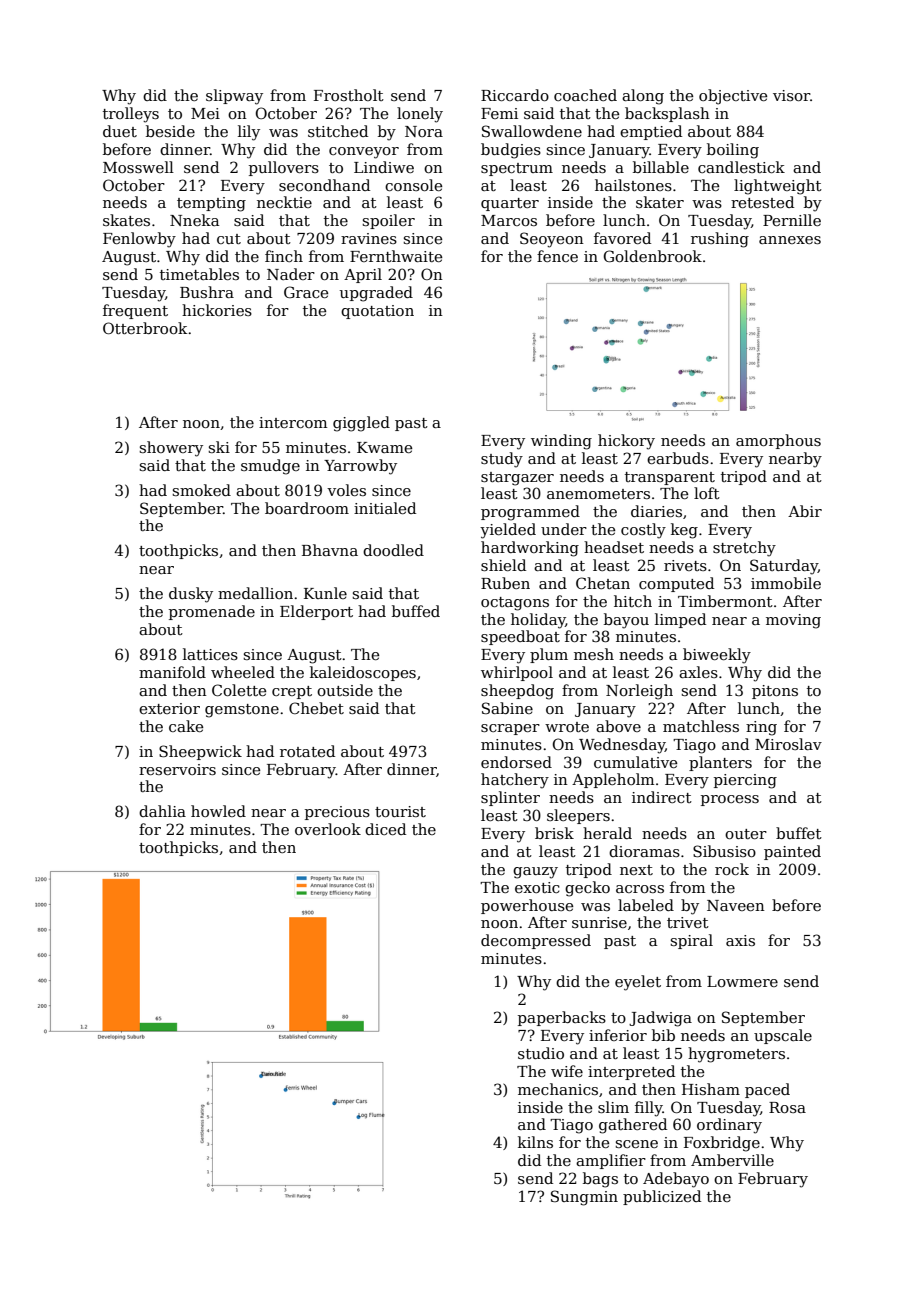 The height and width of the page is (1308, 924). Describe the element at coordinates (799, 833) in the page. I see `buffet` at that location.
